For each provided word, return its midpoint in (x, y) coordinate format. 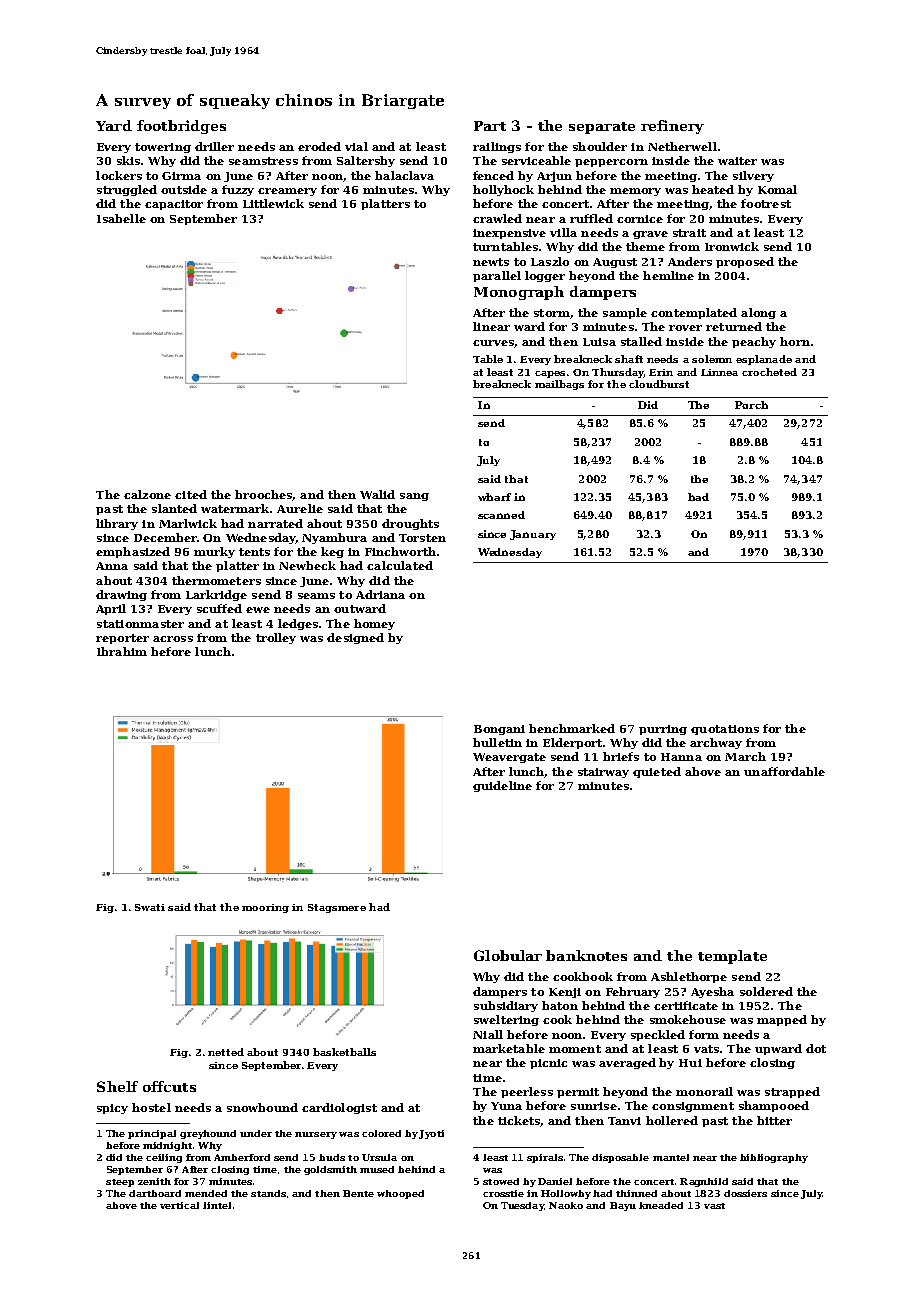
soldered (766, 991)
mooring (265, 908)
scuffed (219, 608)
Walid (377, 494)
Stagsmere (337, 908)
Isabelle (121, 218)
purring (663, 730)
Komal (777, 189)
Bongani (499, 730)
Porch (751, 405)
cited (191, 494)
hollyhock (503, 190)
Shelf (117, 1086)
